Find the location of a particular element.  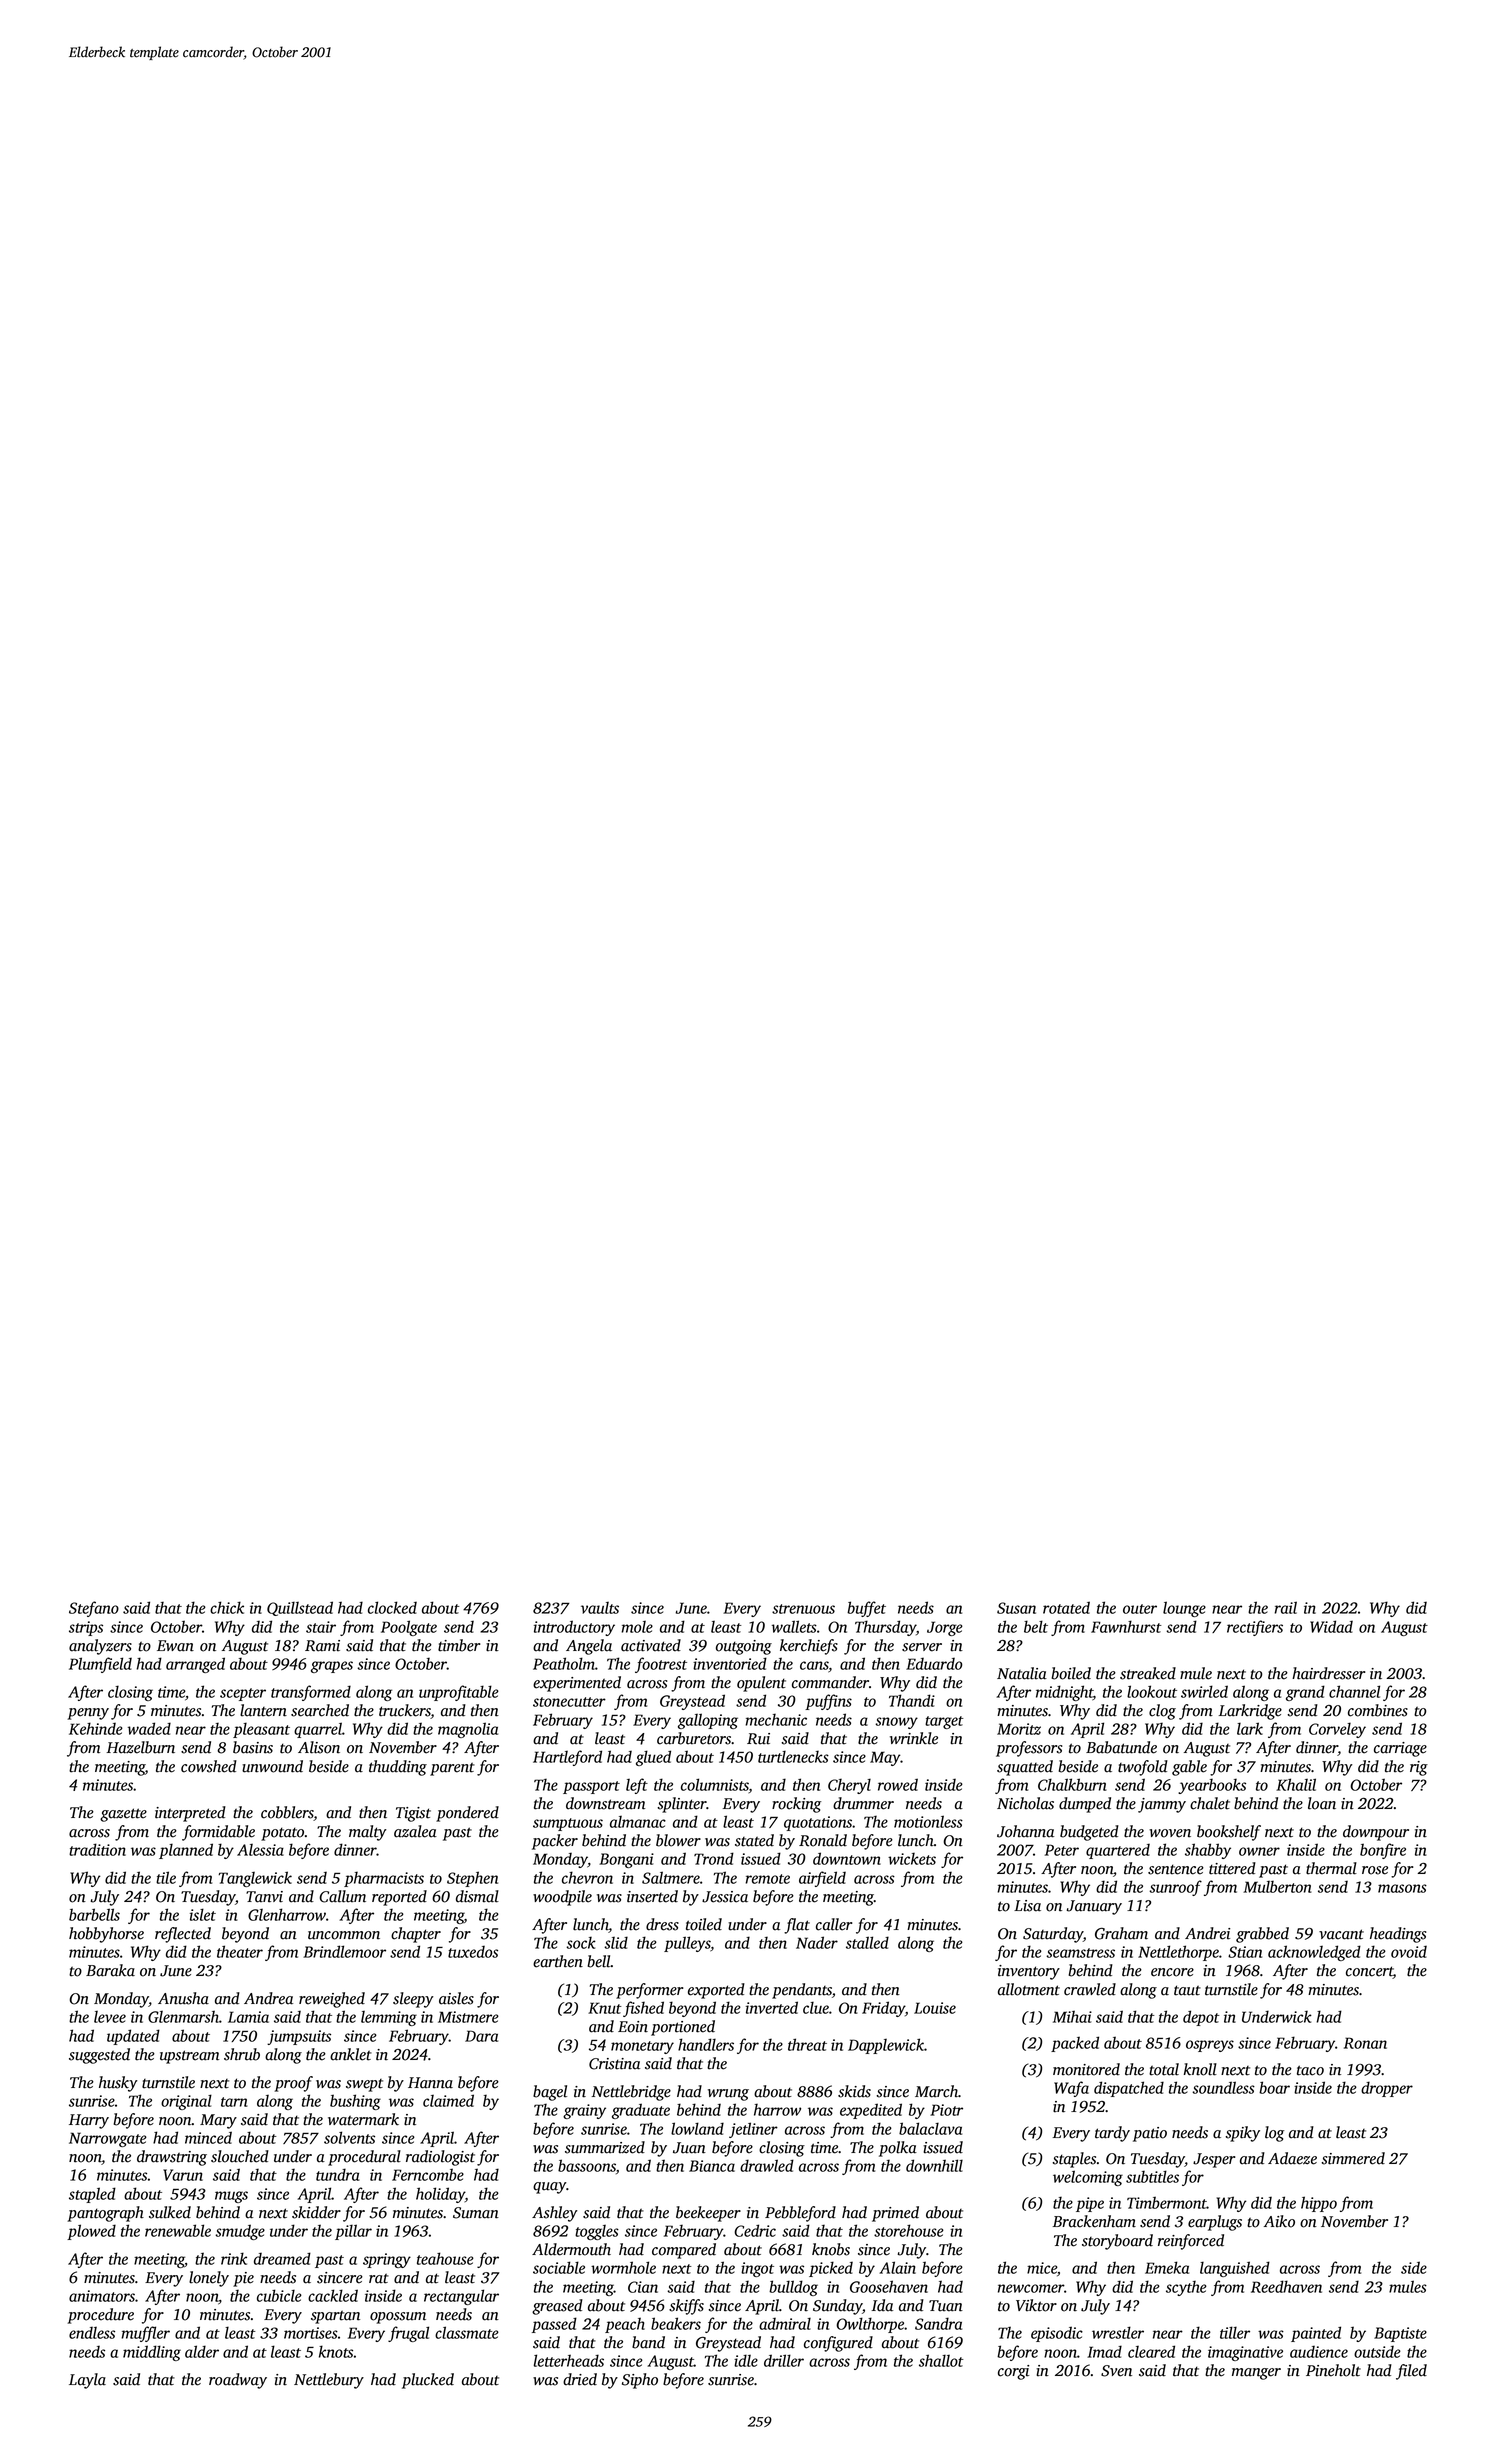

toggles is located at coordinates (597, 2232).
